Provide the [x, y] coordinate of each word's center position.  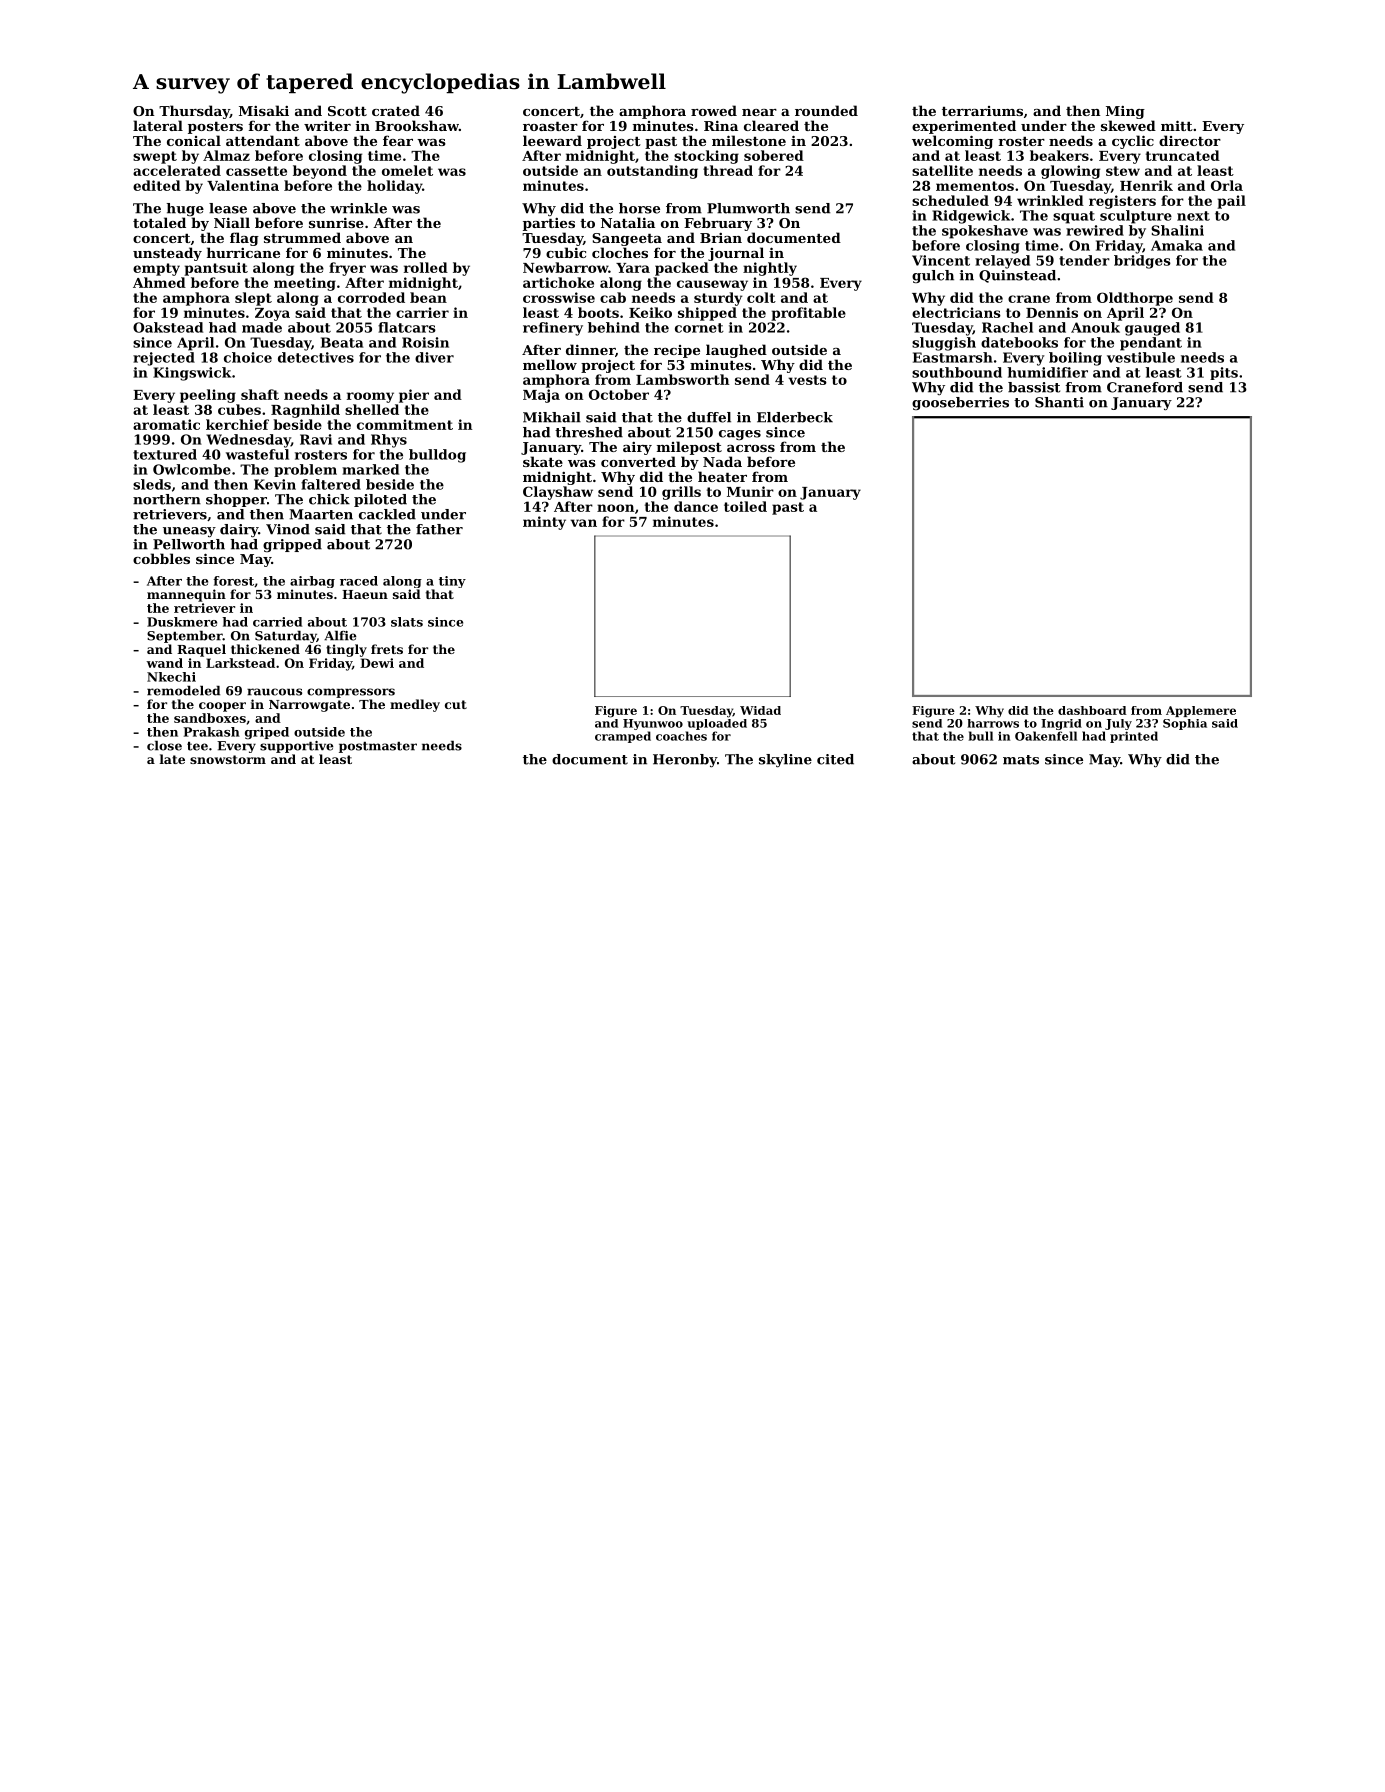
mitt [1177, 125]
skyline [785, 760]
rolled [426, 267]
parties [549, 224]
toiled [745, 506]
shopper [236, 500]
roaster [550, 126]
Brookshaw [417, 125]
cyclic [1133, 142]
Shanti [1059, 402]
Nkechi [171, 677]
